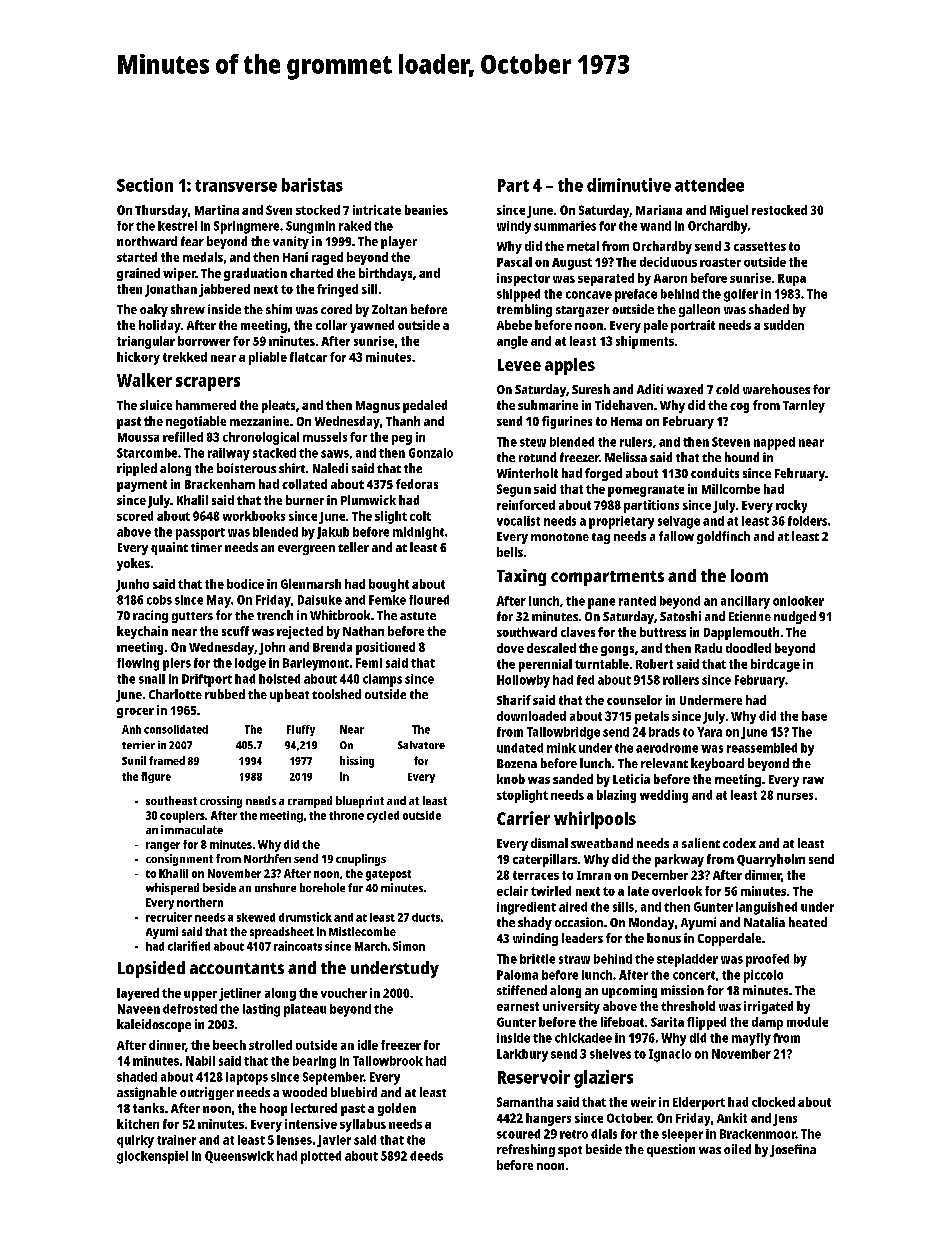  I want to click on trainer, so click(176, 1140).
